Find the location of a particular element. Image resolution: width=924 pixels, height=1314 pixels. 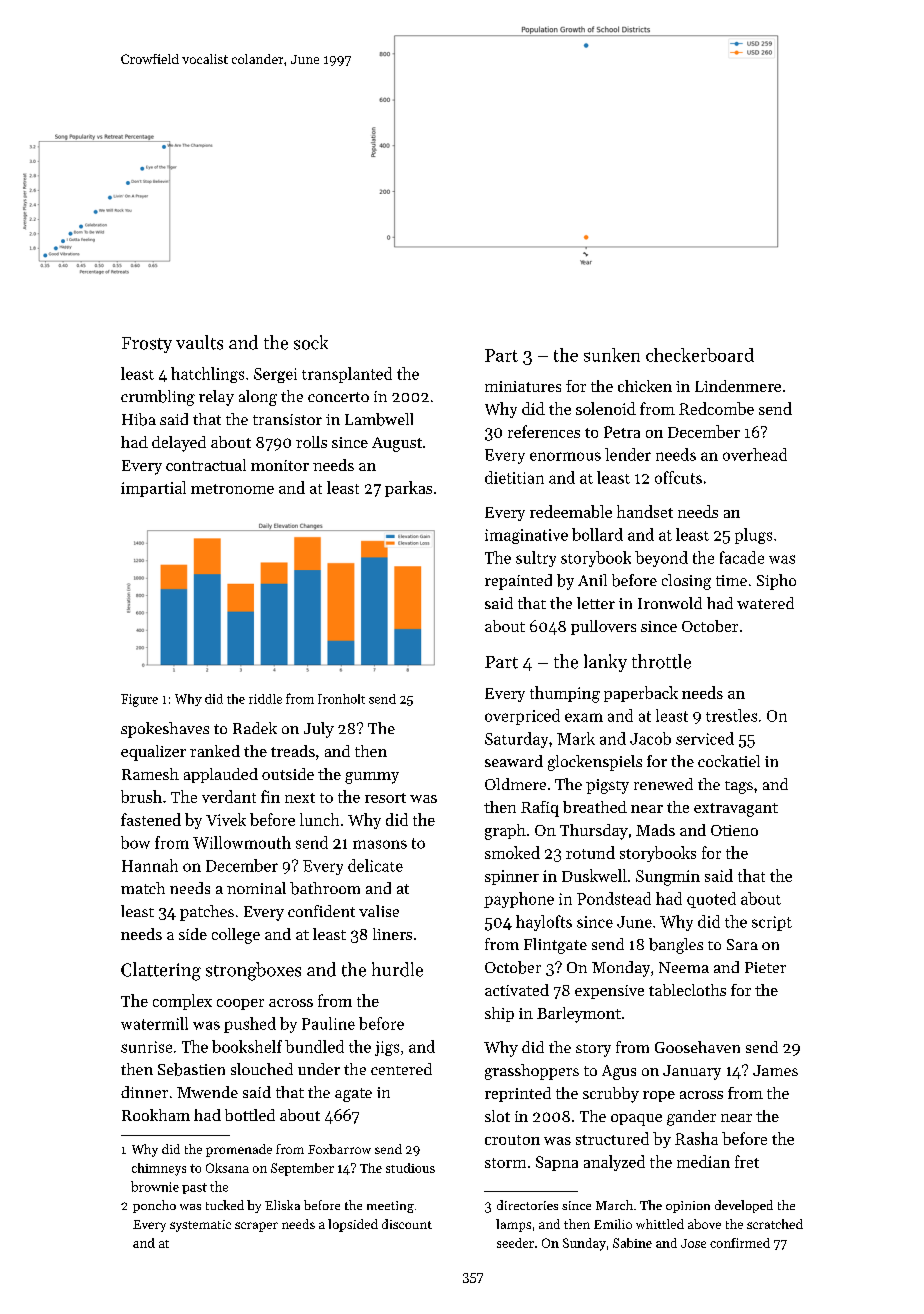

transplanted is located at coordinates (347, 375).
